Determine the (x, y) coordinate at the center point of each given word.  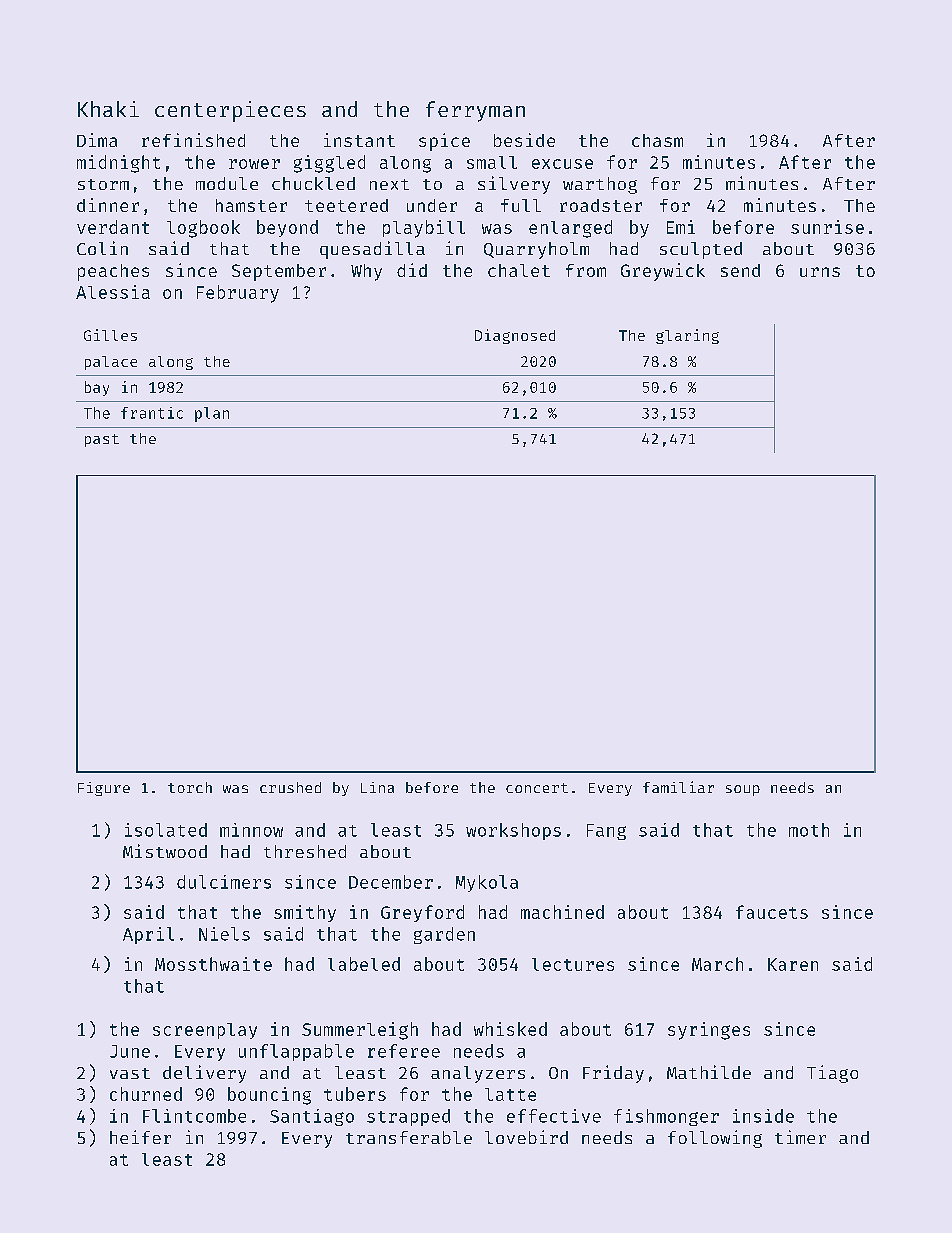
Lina (377, 787)
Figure (104, 789)
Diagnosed (515, 336)
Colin (102, 248)
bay (97, 388)
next (389, 184)
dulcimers (224, 882)
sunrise (827, 227)
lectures (573, 964)
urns (820, 272)
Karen (793, 964)
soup (743, 790)
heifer (140, 1137)
